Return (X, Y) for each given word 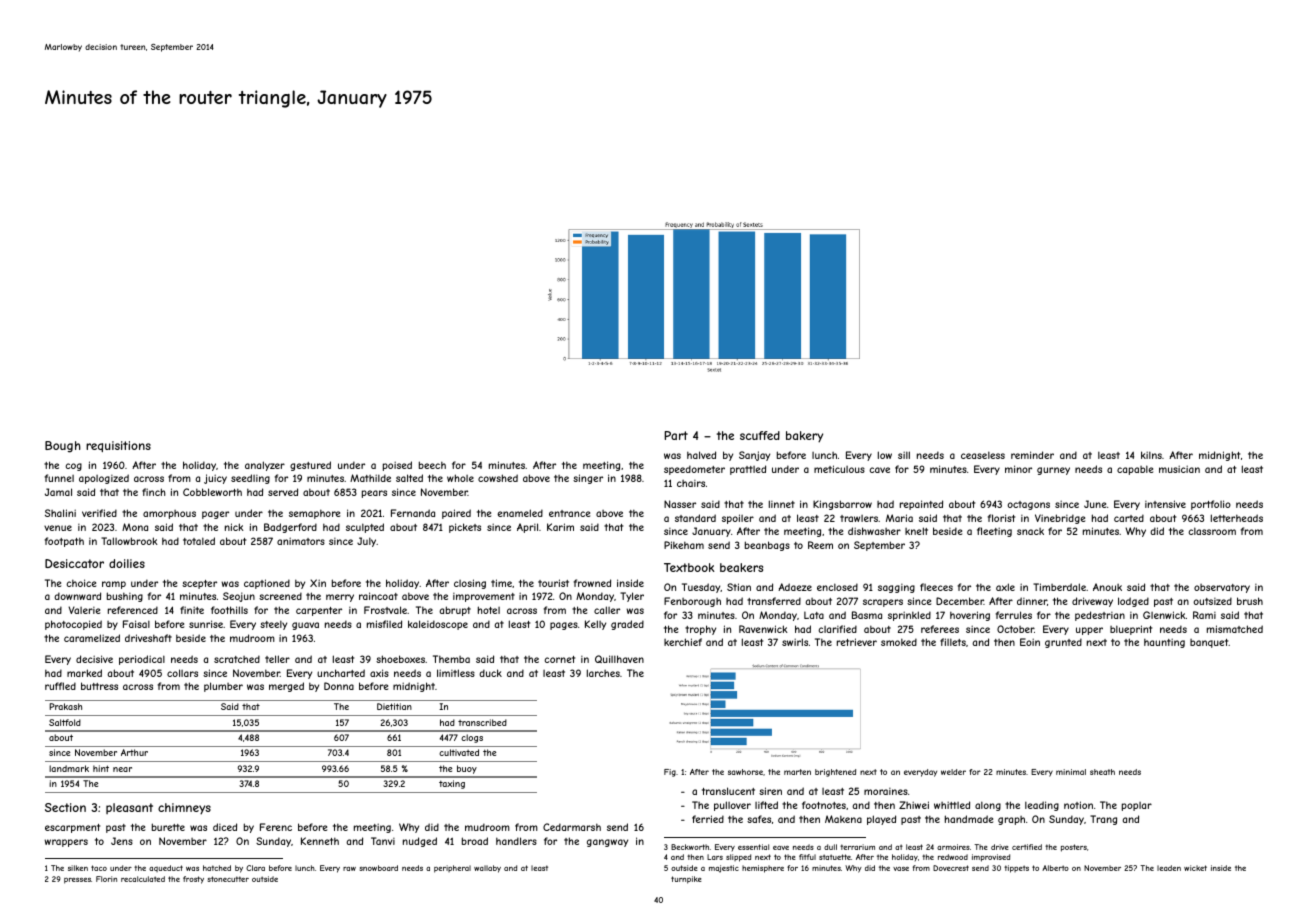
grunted (1063, 643)
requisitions (118, 446)
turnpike (686, 880)
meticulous (839, 469)
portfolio (1211, 505)
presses (77, 881)
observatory (1222, 588)
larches (603, 673)
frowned (592, 583)
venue (58, 528)
